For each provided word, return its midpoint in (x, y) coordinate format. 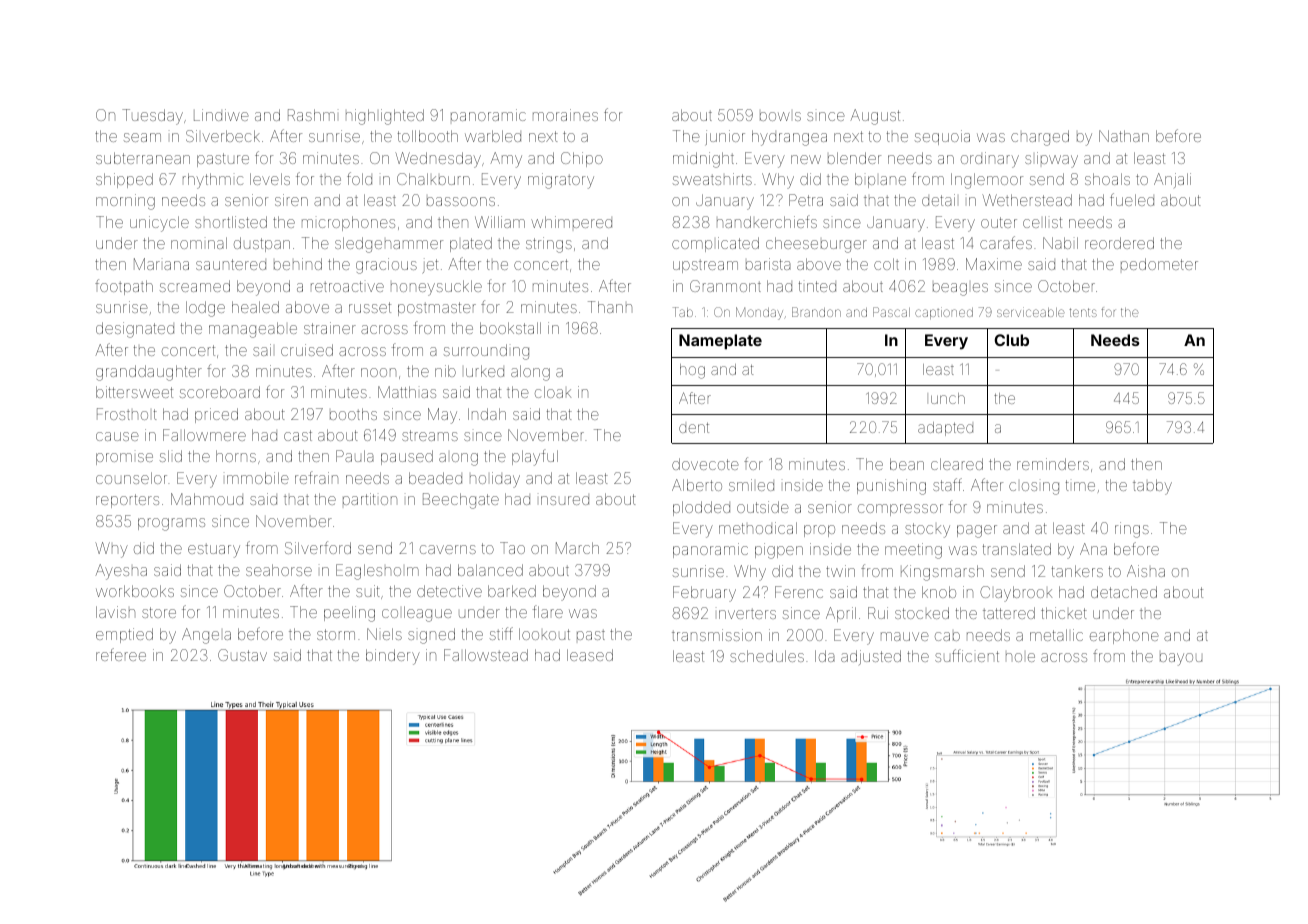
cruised (307, 350)
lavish (115, 612)
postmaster (437, 309)
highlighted (385, 117)
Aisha (1146, 571)
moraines (565, 115)
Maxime (994, 264)
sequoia (942, 137)
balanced (490, 570)
